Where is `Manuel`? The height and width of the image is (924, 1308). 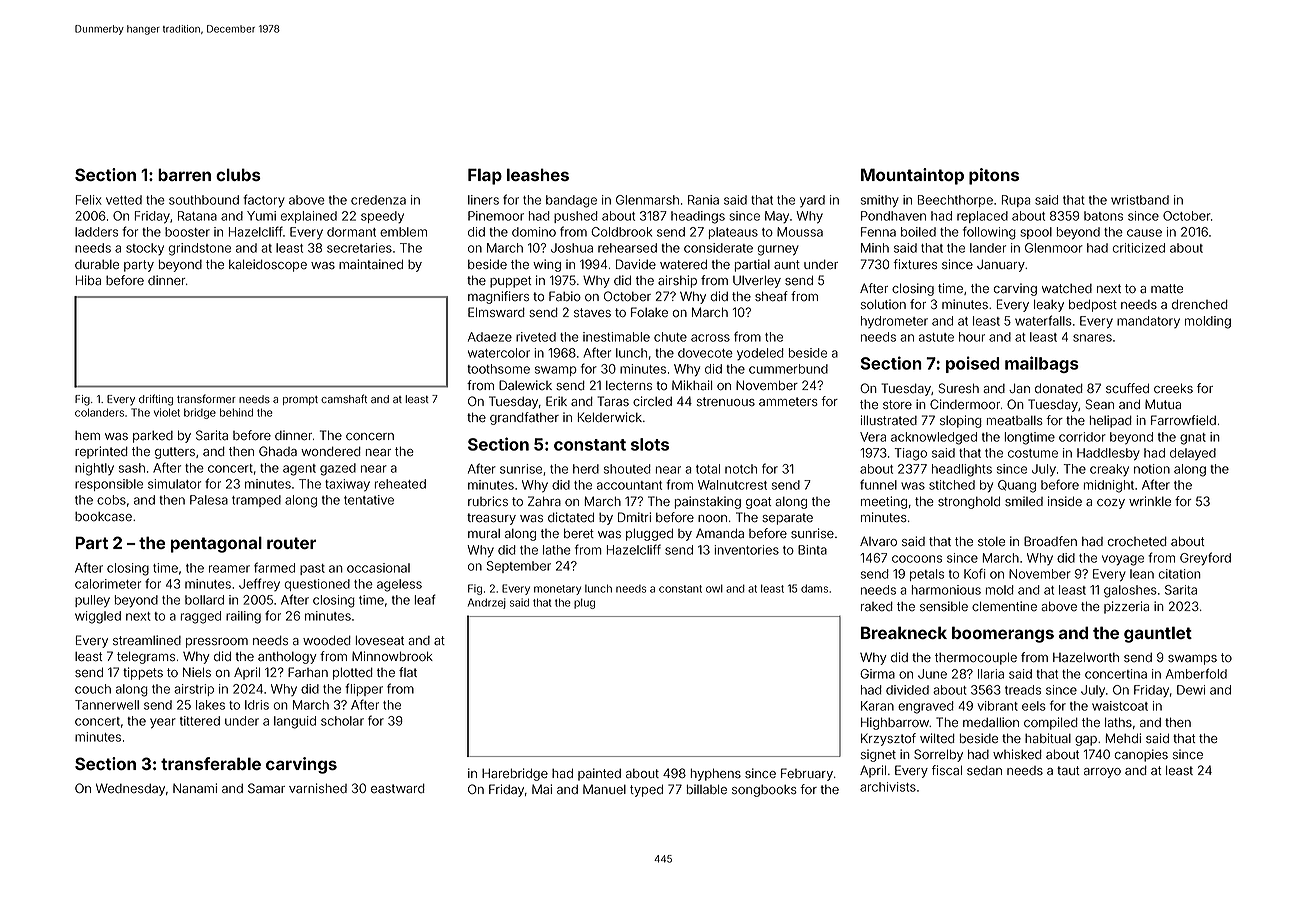 Manuel is located at coordinates (604, 789).
